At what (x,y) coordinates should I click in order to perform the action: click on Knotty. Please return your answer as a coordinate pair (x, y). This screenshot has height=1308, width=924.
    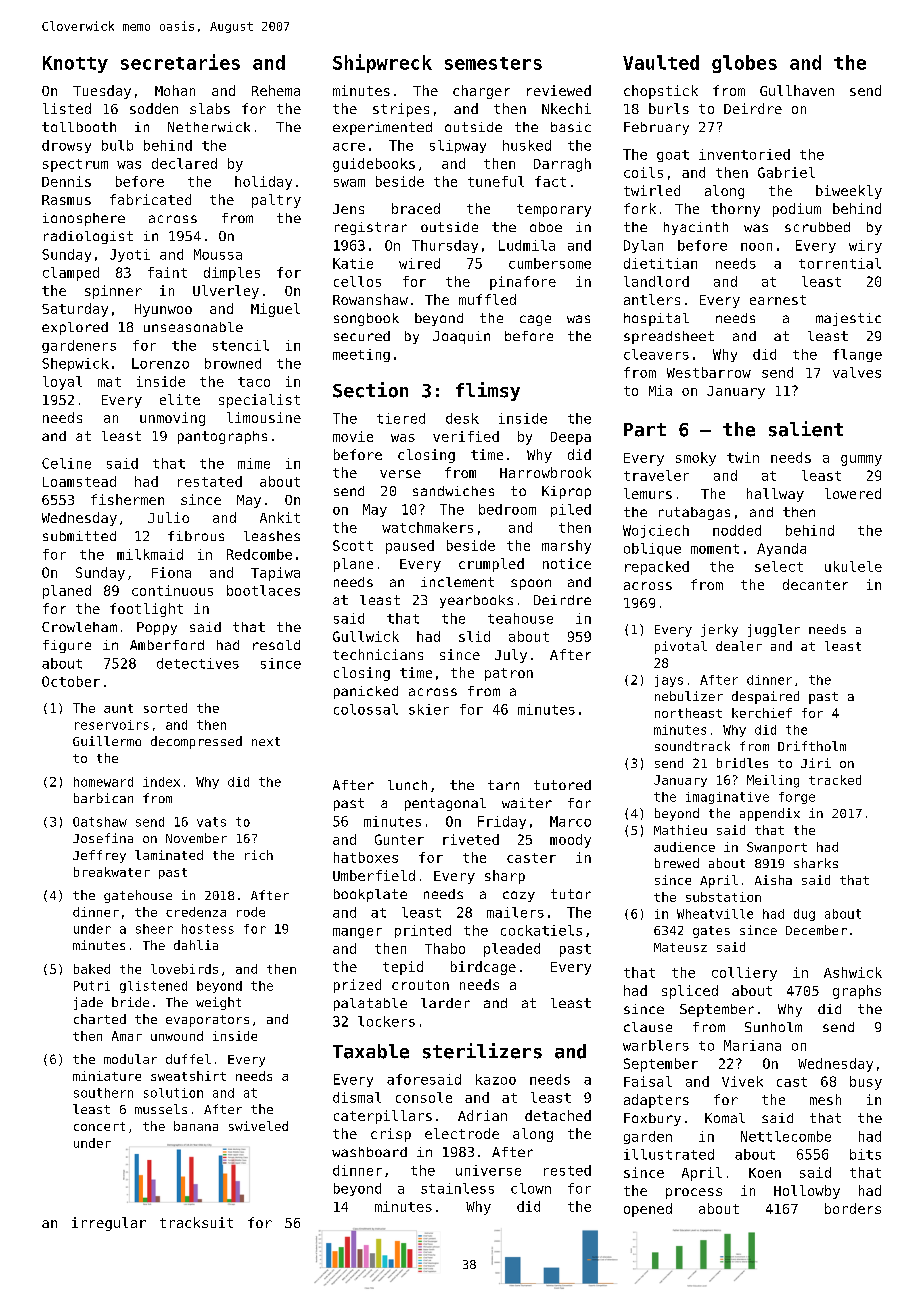
    Looking at the image, I should click on (75, 64).
